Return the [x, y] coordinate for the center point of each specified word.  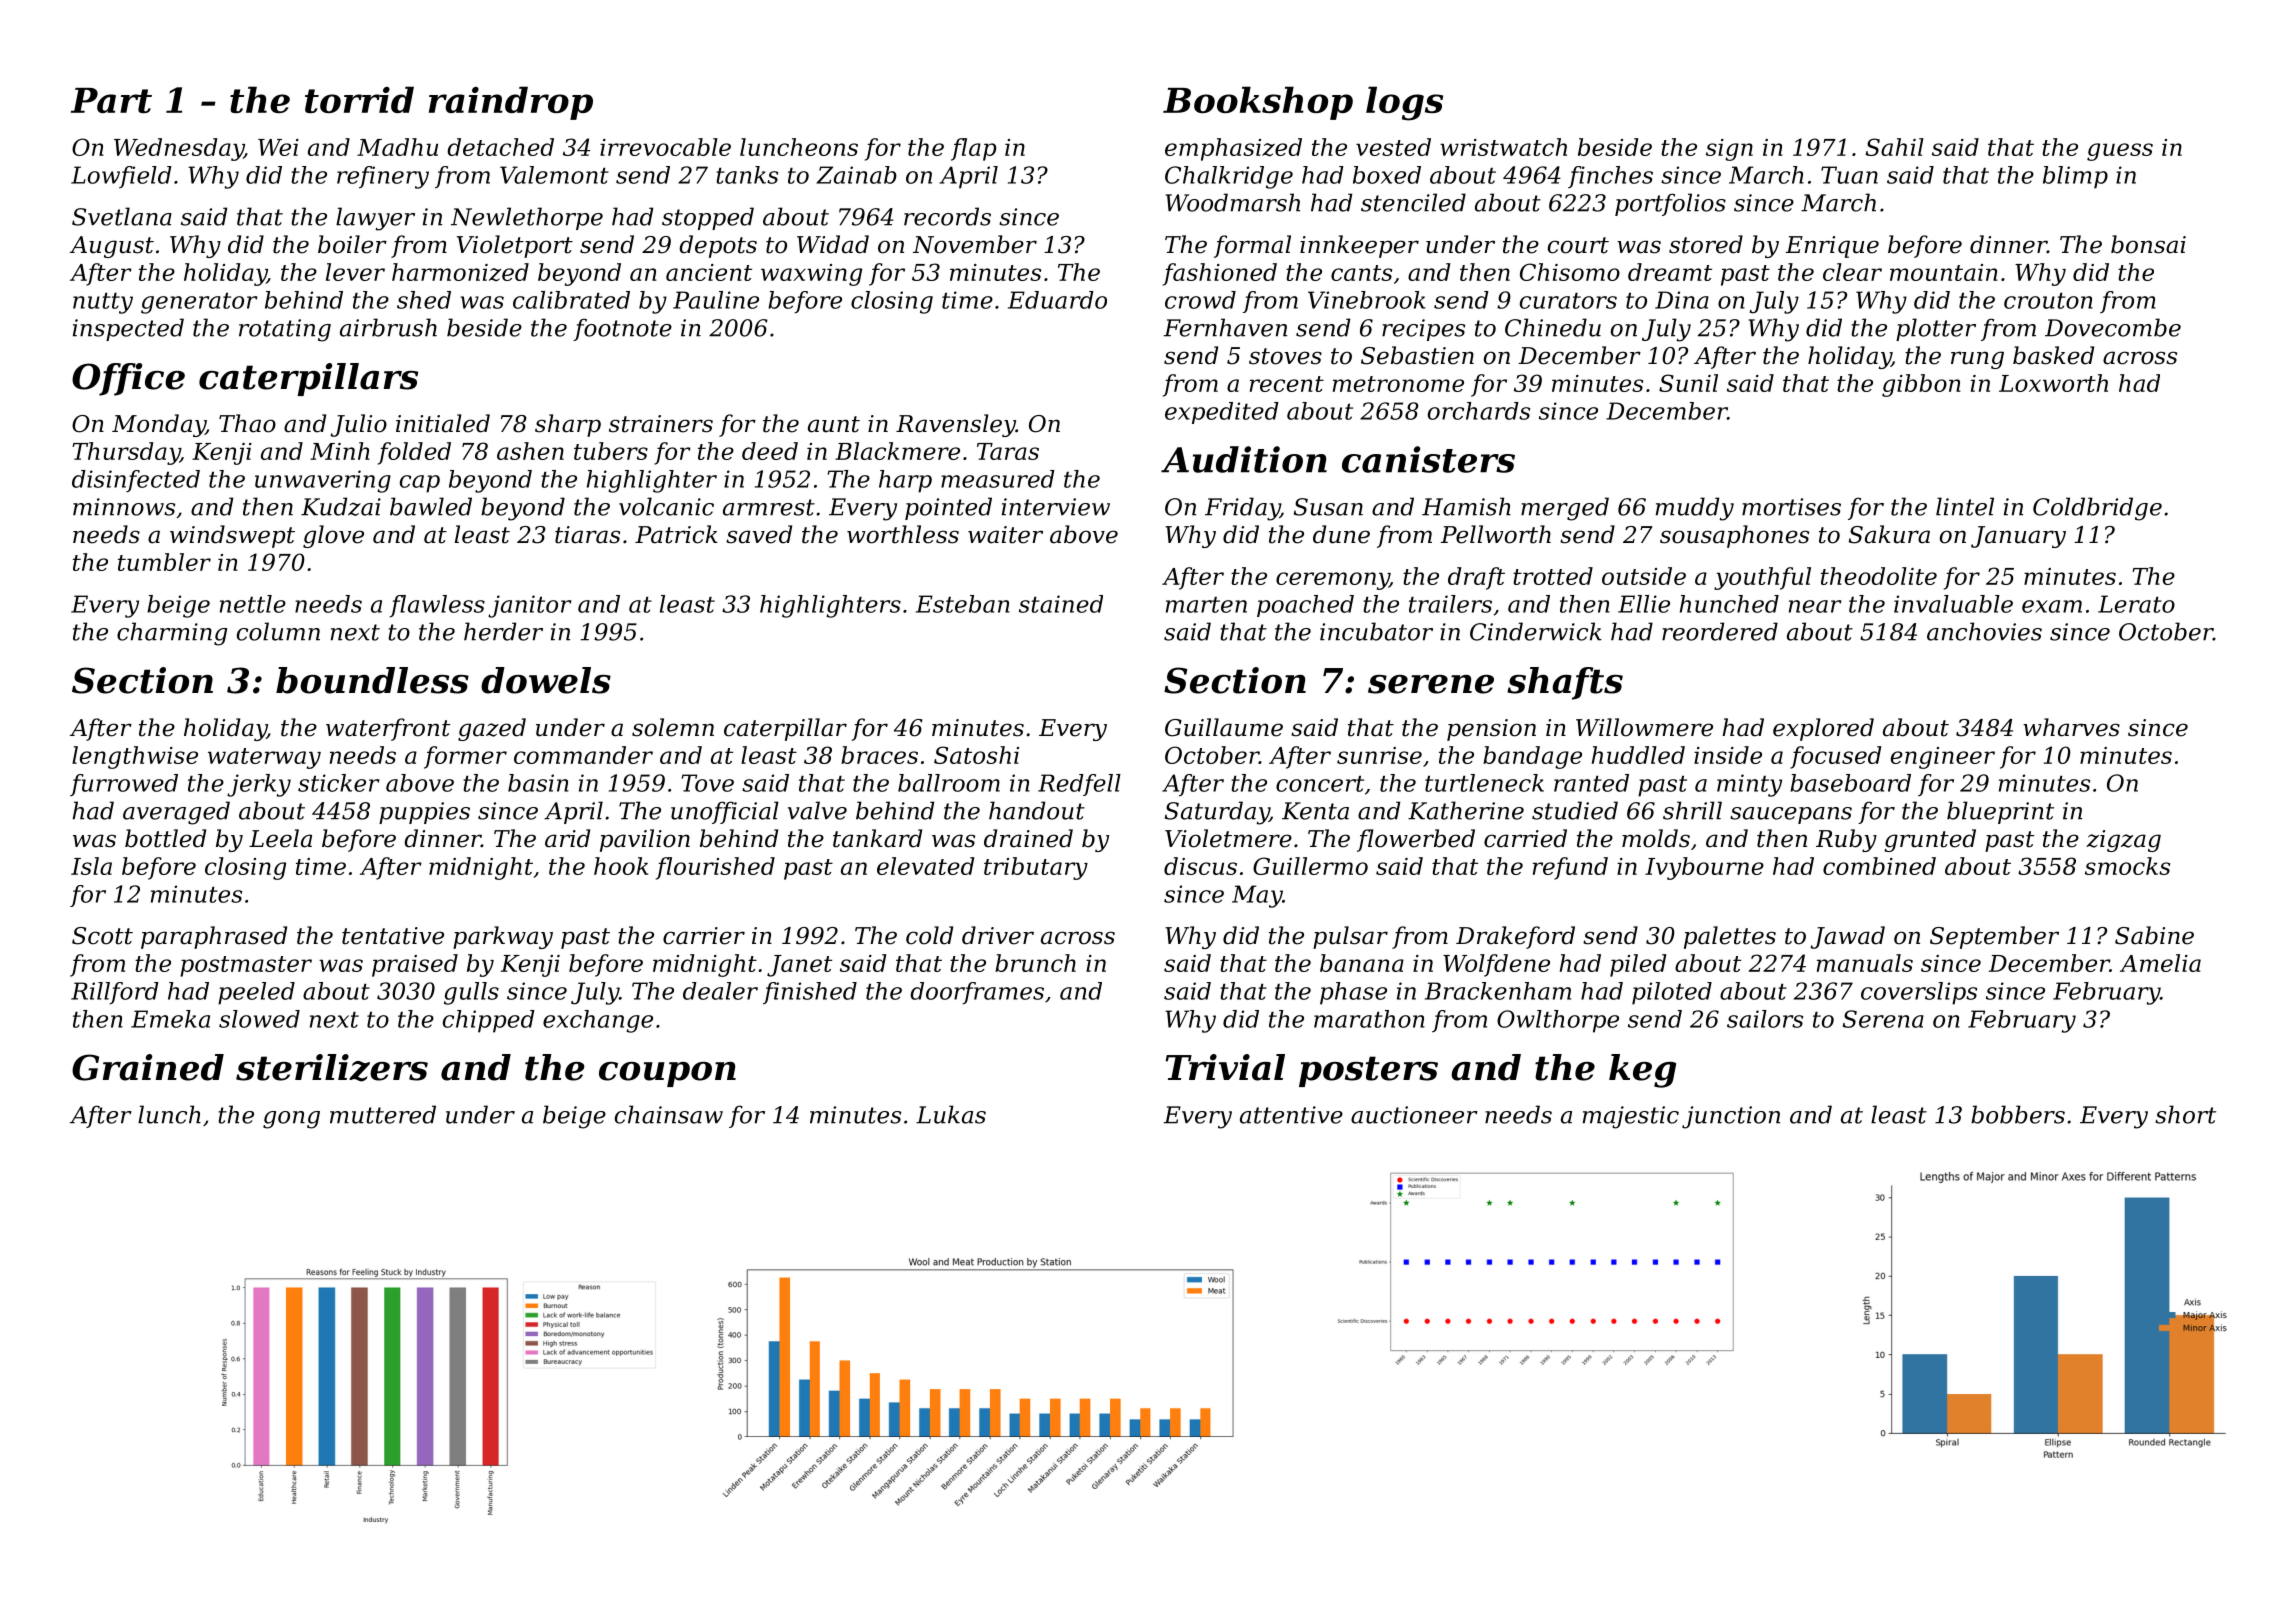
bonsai [2148, 244]
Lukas [951, 1114]
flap [973, 149]
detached [500, 147]
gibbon [1921, 385]
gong [291, 1120]
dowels [546, 680]
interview [1056, 507]
